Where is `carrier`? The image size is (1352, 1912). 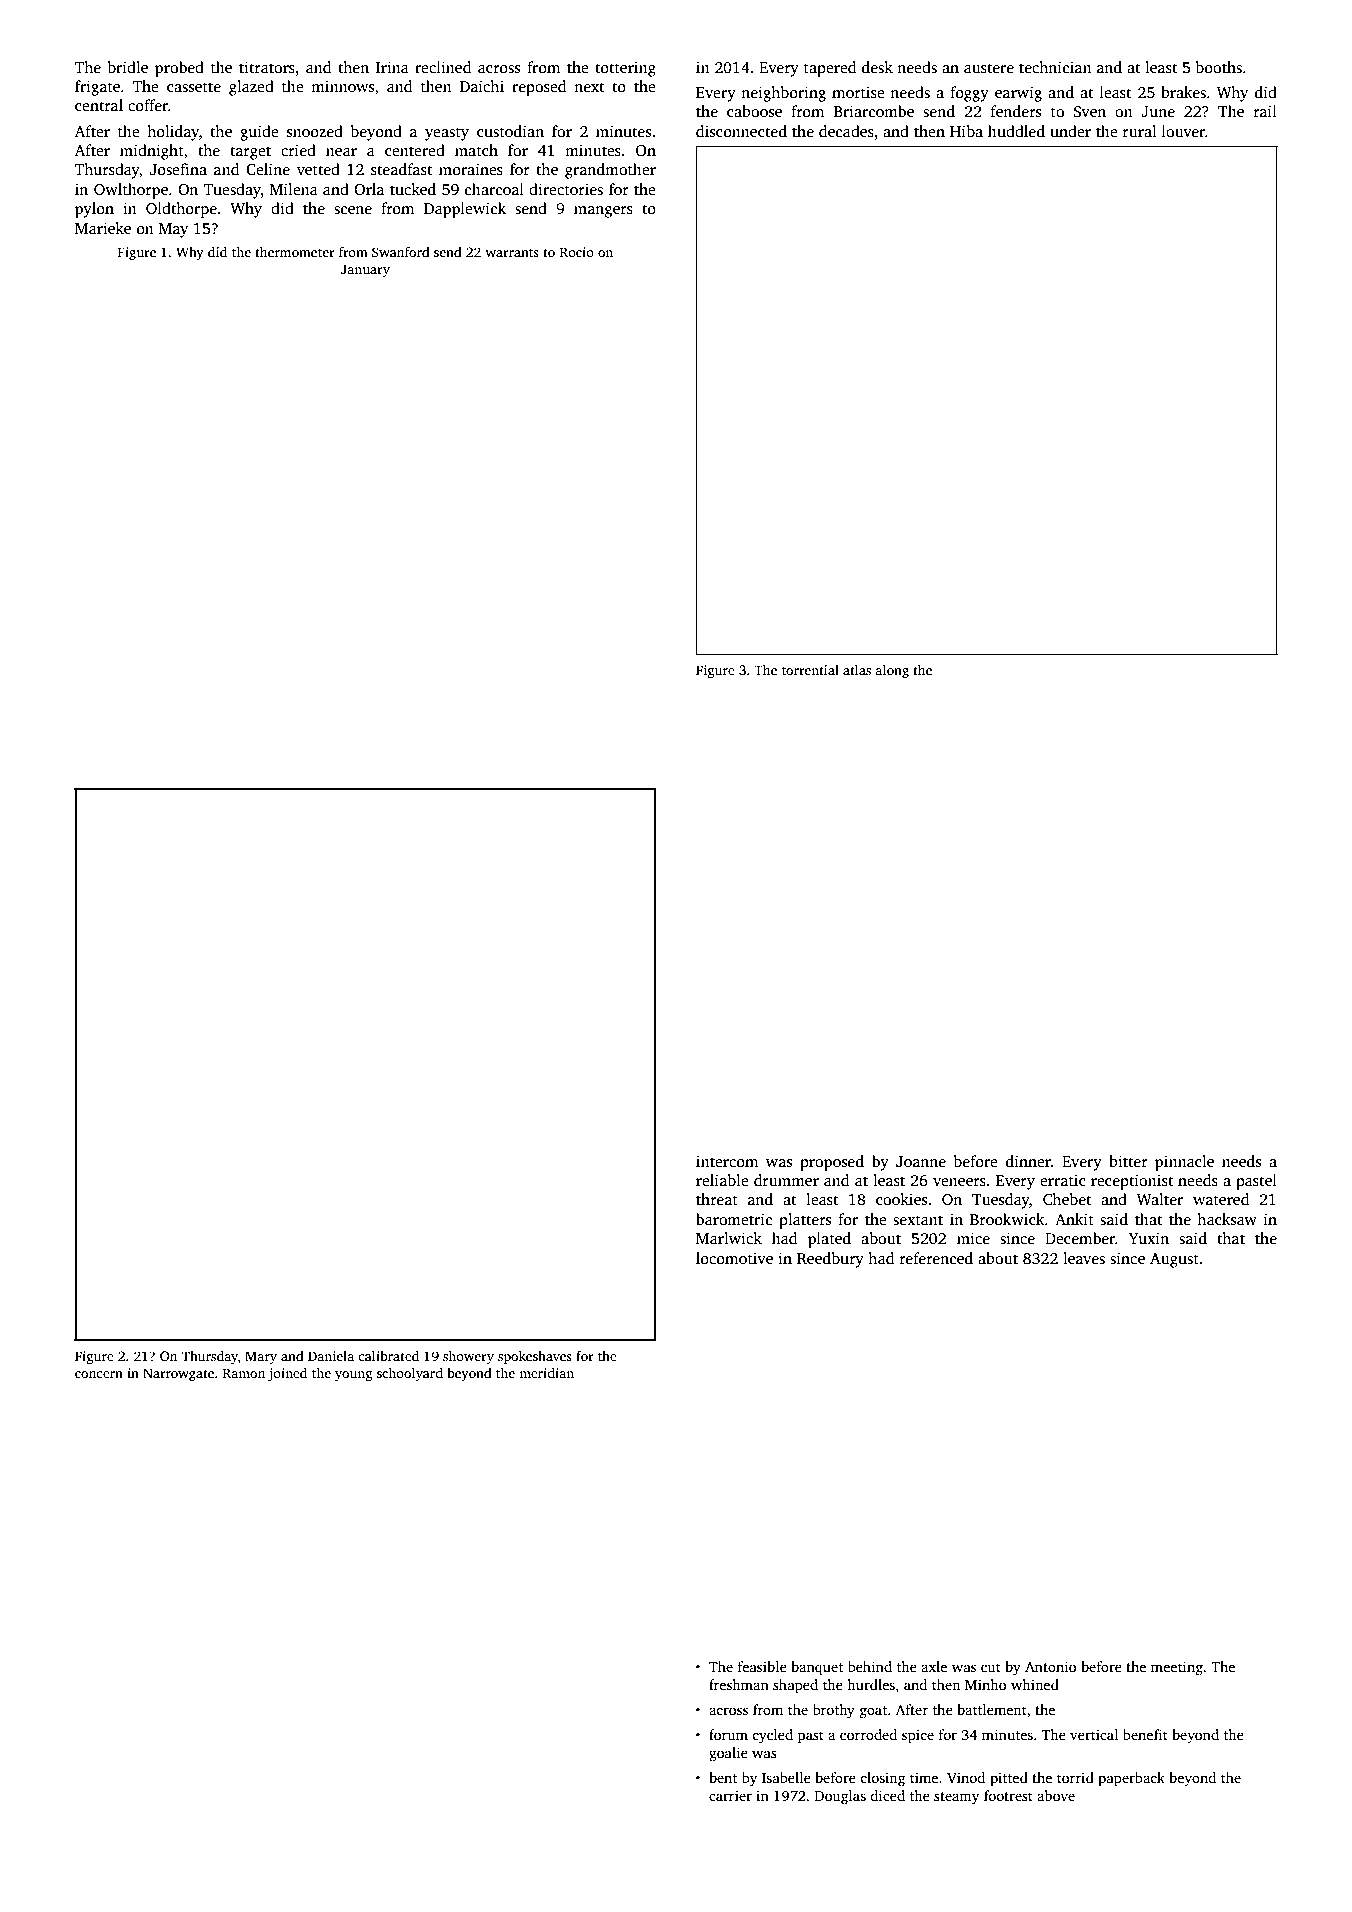 carrier is located at coordinates (730, 1795).
